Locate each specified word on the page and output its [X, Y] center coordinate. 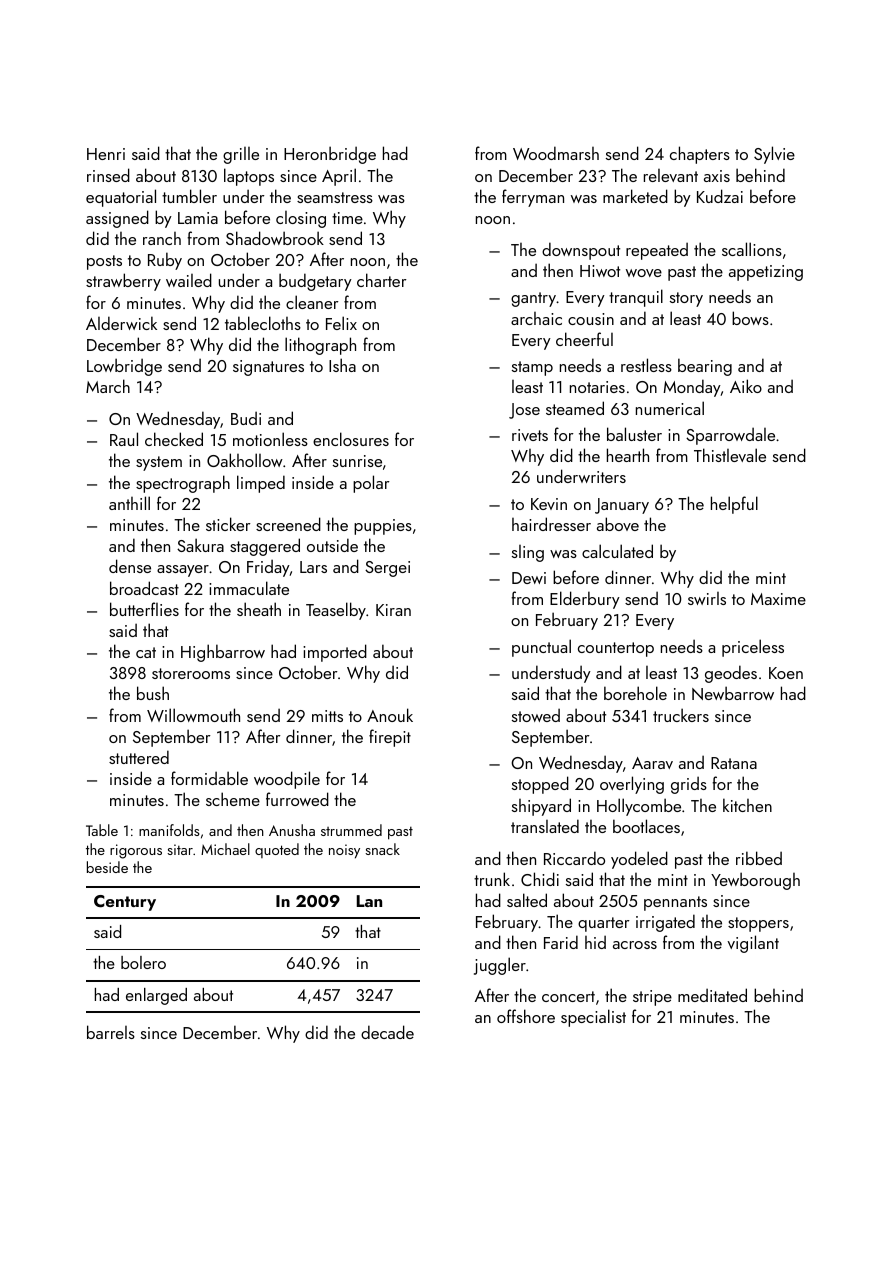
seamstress [335, 197]
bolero [143, 962]
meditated [712, 995]
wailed [189, 280]
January [622, 506]
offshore [526, 1016]
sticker [228, 524]
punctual [541, 648]
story [686, 299]
